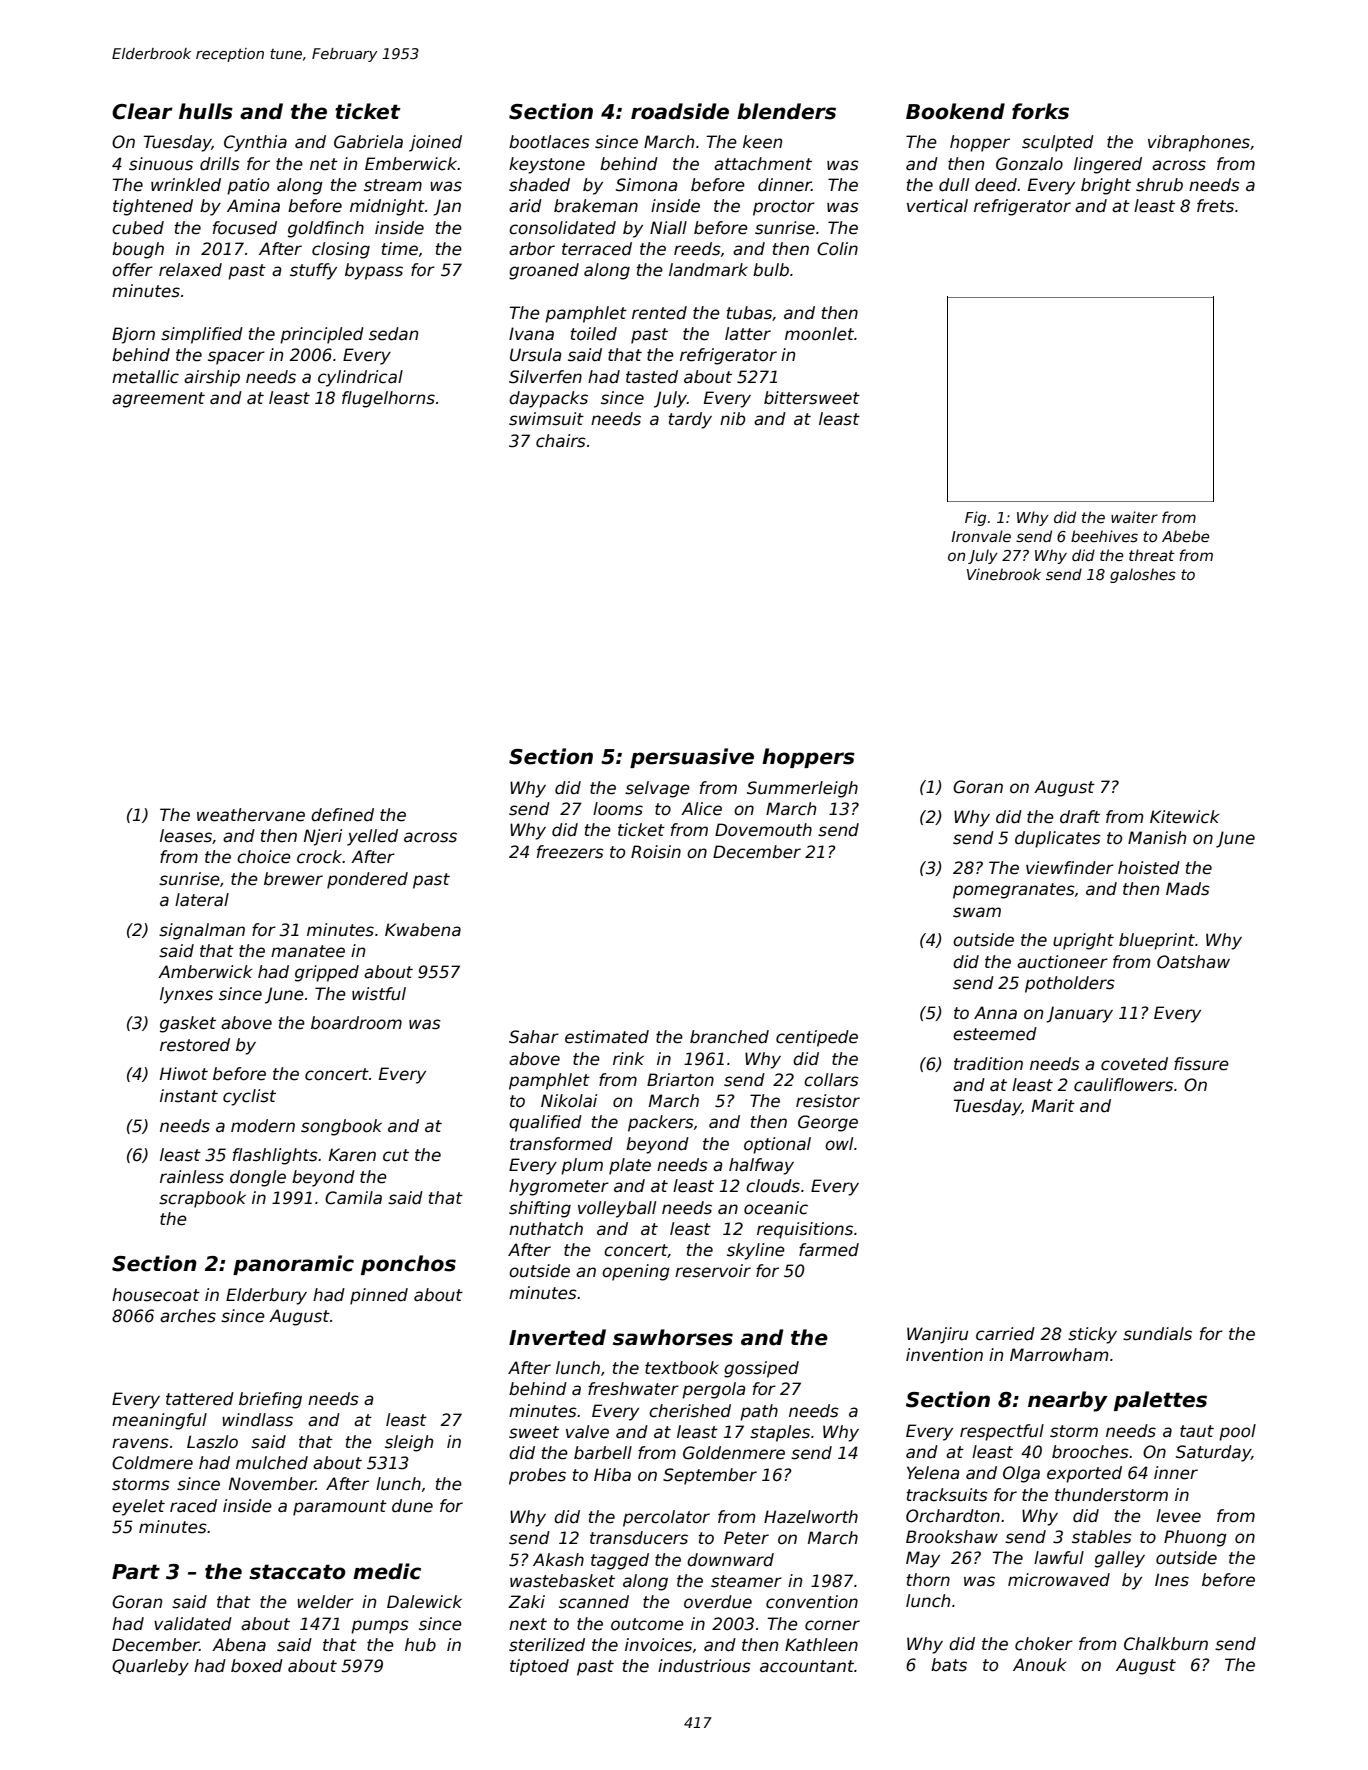 This image has height=1770, width=1368. What do you see at coordinates (1134, 517) in the image?
I see `waiter` at bounding box center [1134, 517].
